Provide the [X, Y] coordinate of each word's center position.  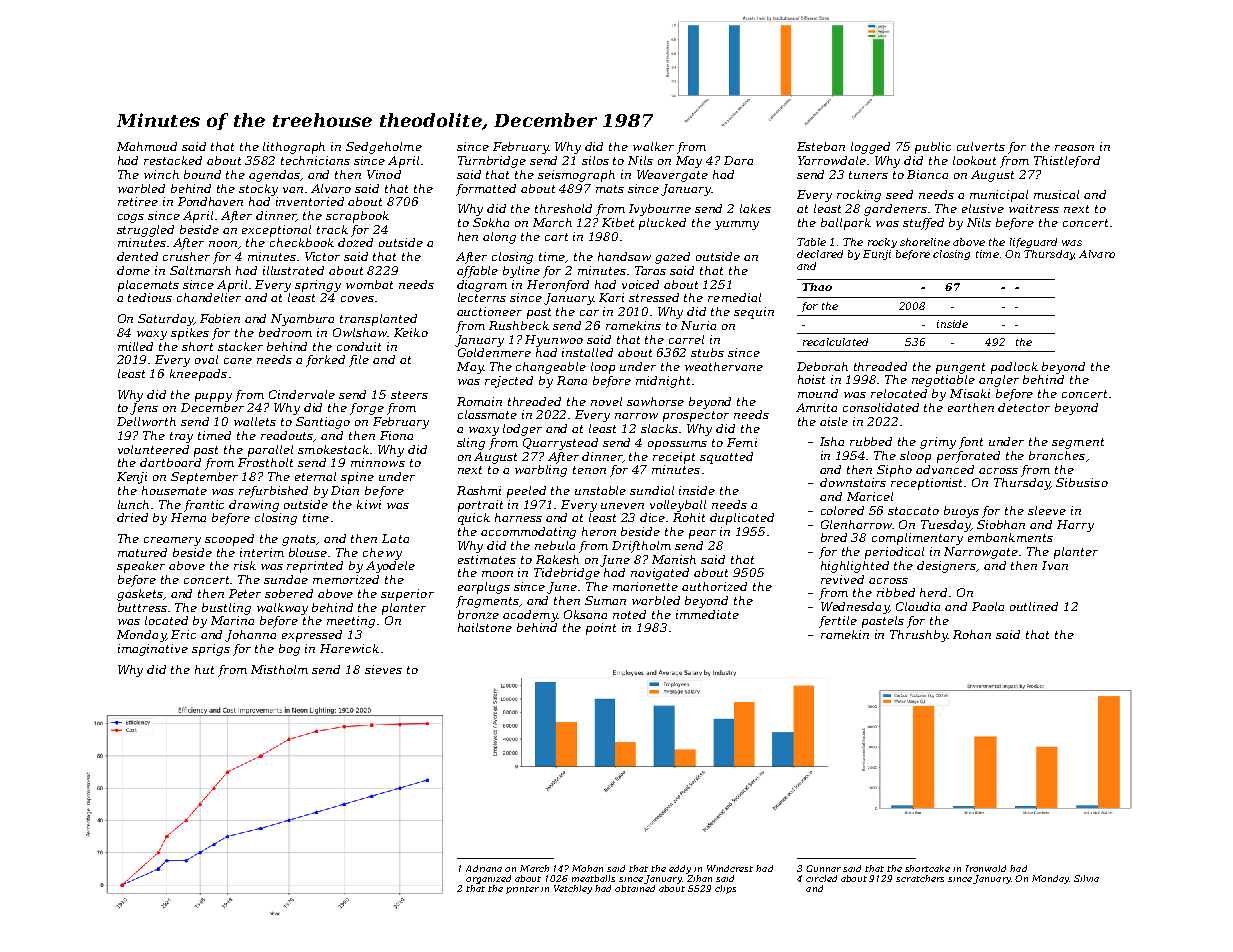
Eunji [877, 255]
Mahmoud [147, 146]
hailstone [485, 627]
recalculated [835, 342]
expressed [312, 636]
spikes [190, 334]
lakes [755, 208]
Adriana [484, 868]
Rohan [972, 634]
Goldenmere [494, 352]
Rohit [689, 517]
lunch [133, 504]
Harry [1075, 526]
